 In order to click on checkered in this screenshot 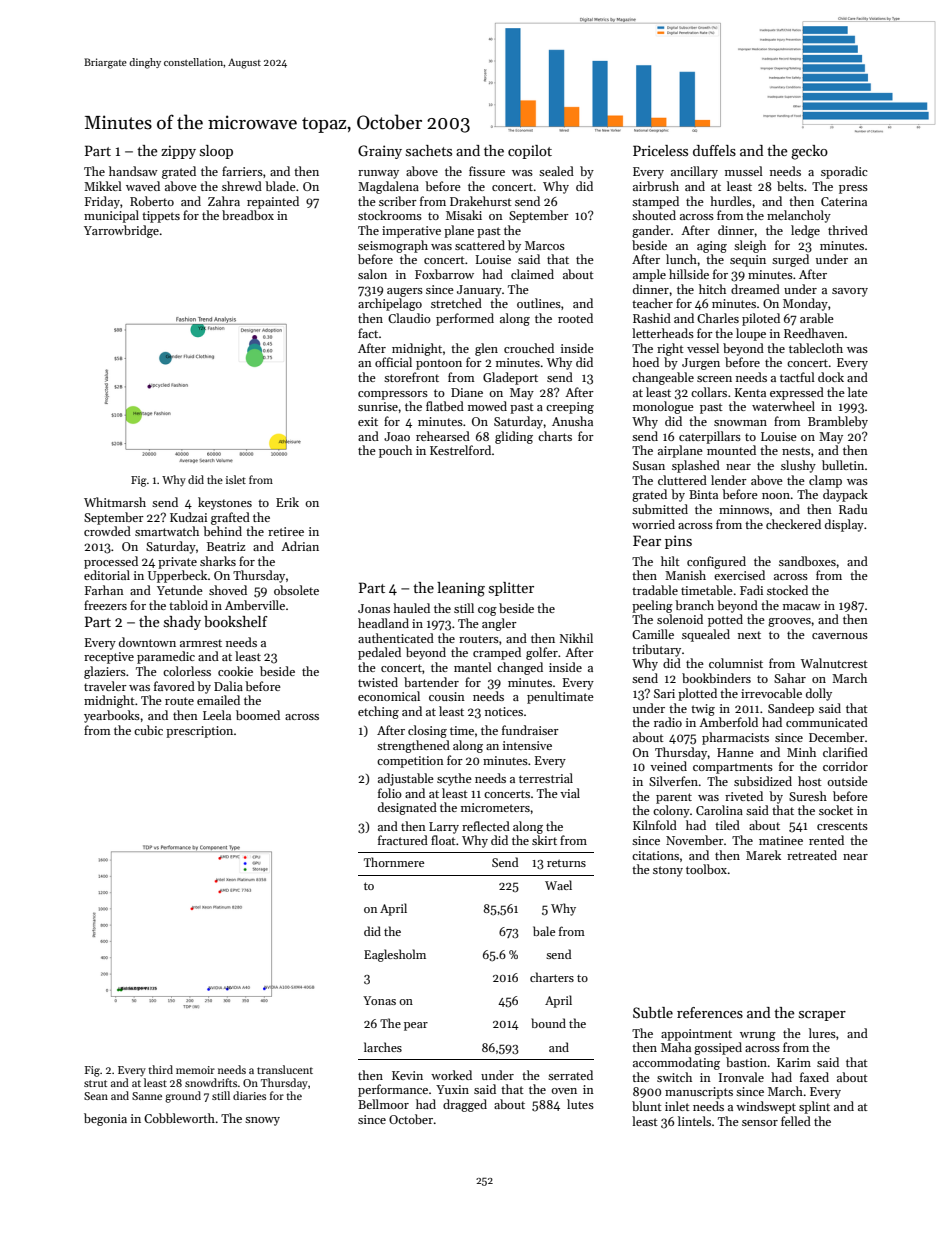, I will do `click(793, 524)`.
